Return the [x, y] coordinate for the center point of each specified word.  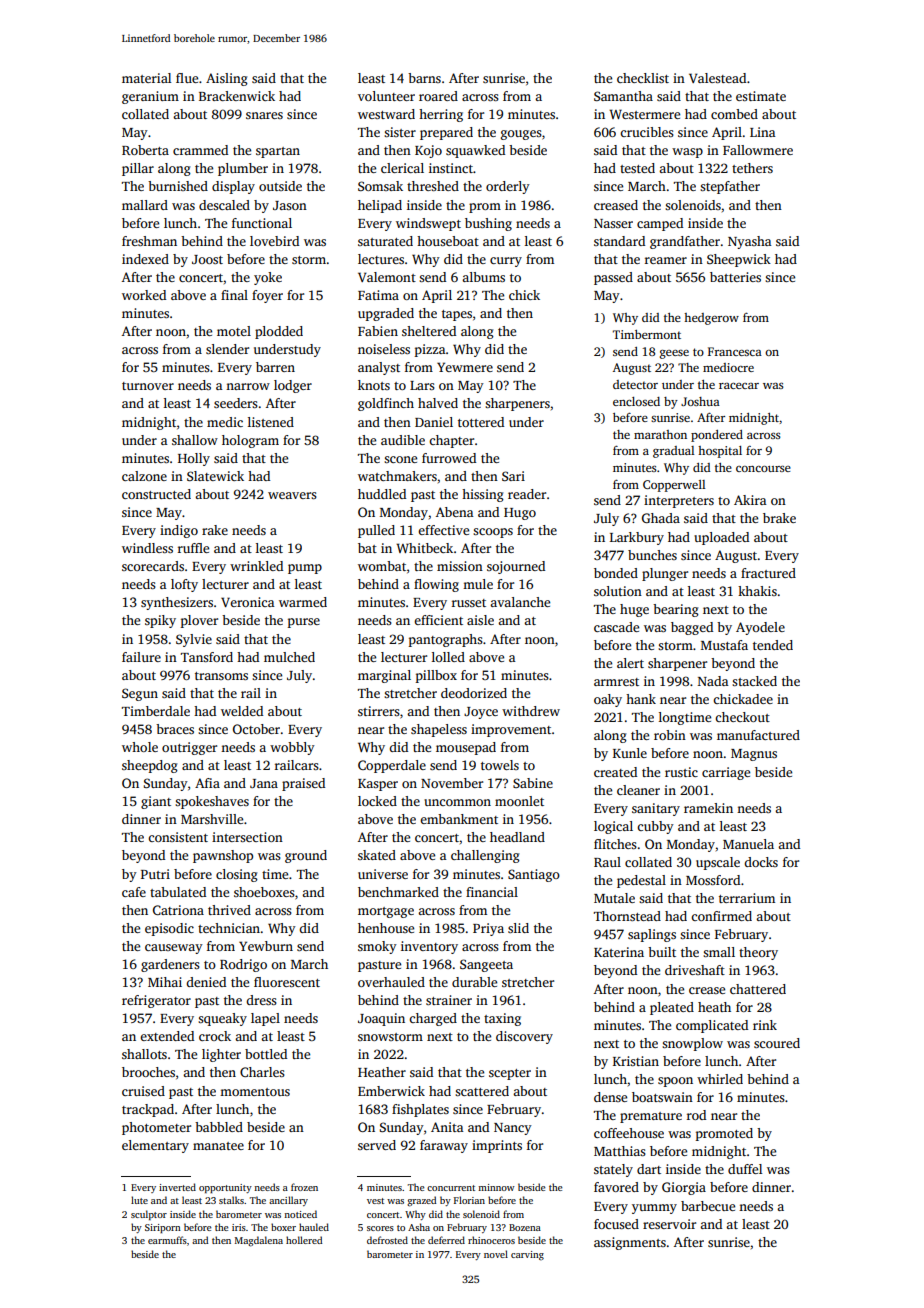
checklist [643, 78]
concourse [763, 468]
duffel [745, 1169]
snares [264, 115]
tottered [481, 422]
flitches [615, 844]
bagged [692, 628]
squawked [475, 151]
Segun [140, 694]
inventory [429, 947]
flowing [436, 585]
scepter [510, 1074]
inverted [177, 1187]
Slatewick [215, 476]
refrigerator [156, 1001]
